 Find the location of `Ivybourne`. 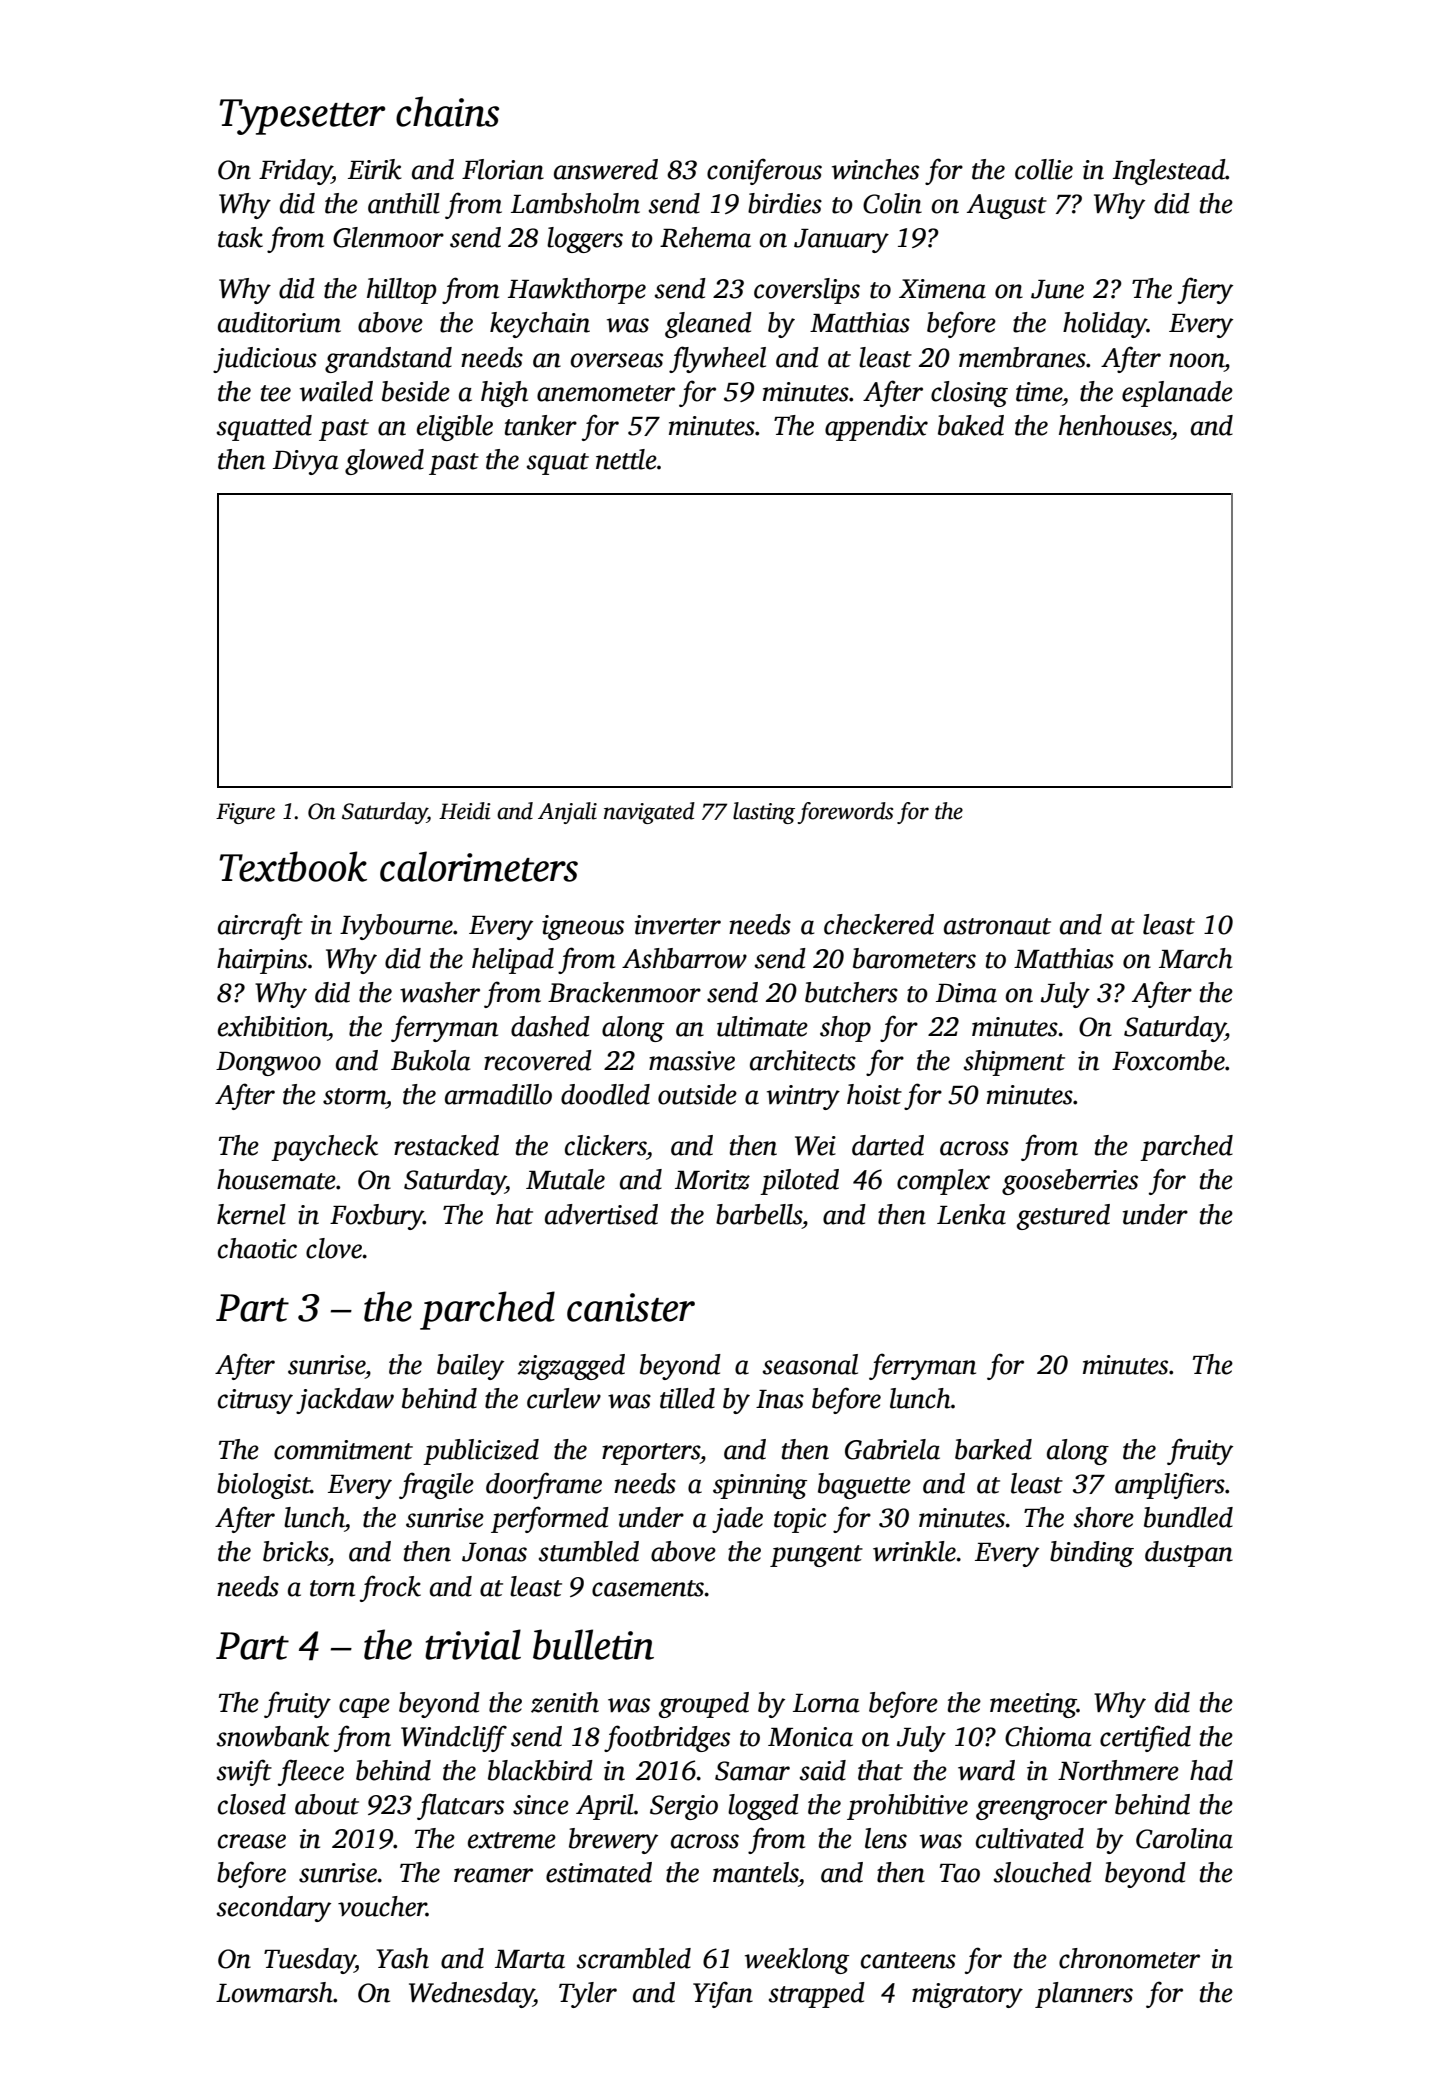

Ivybourne is located at coordinates (396, 927).
